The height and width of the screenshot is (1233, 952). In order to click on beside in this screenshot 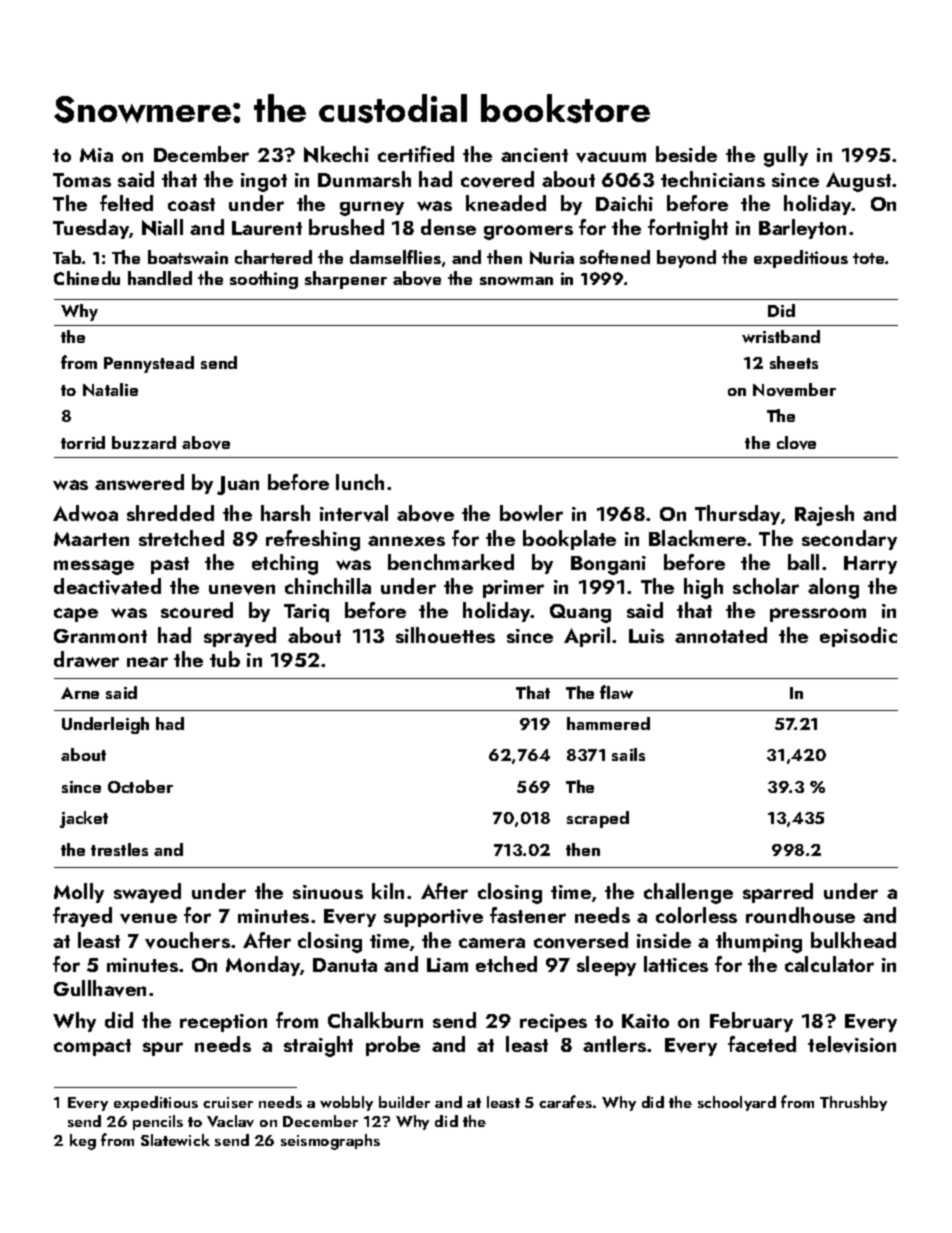, I will do `click(686, 154)`.
